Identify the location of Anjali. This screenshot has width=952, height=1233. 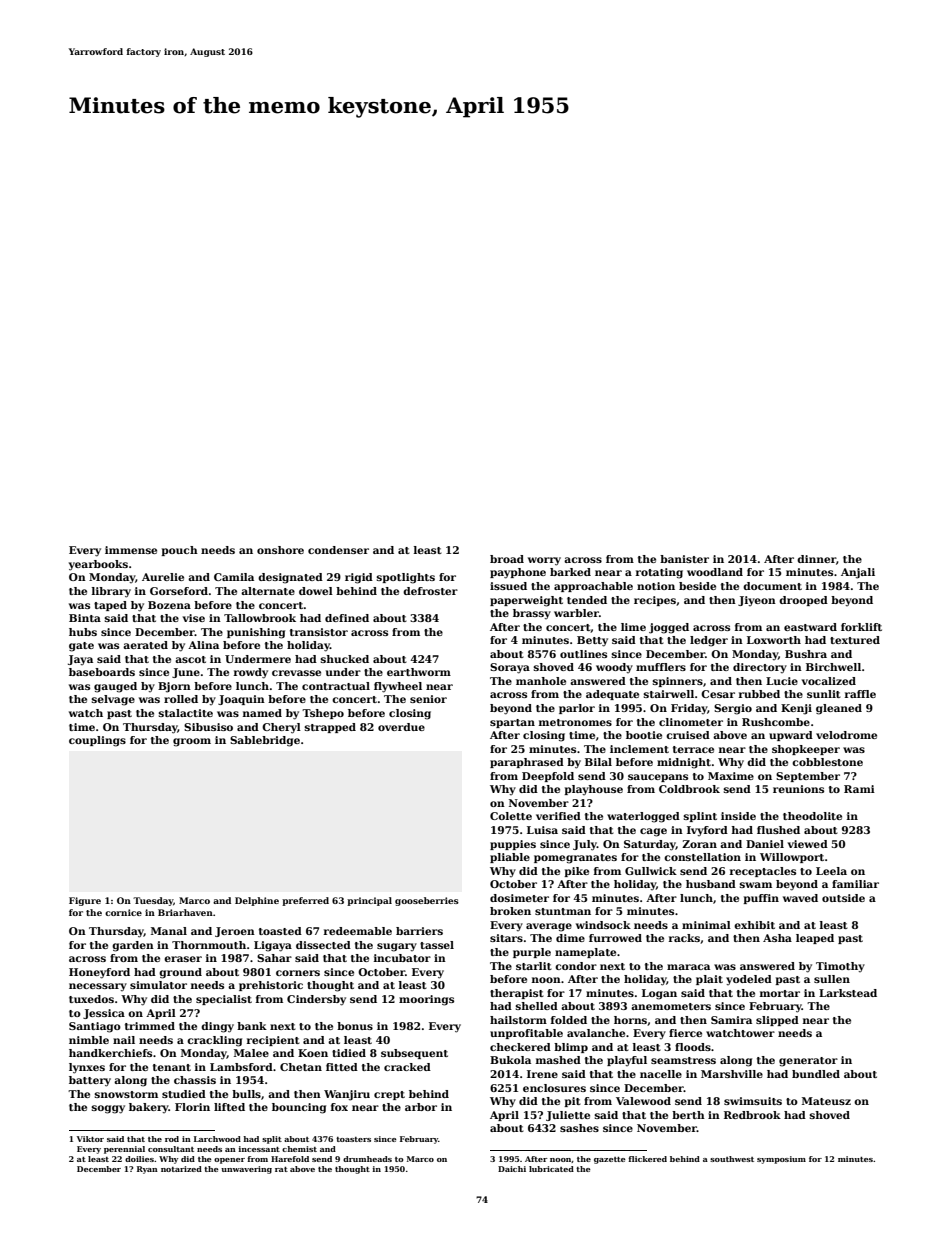
(858, 573).
